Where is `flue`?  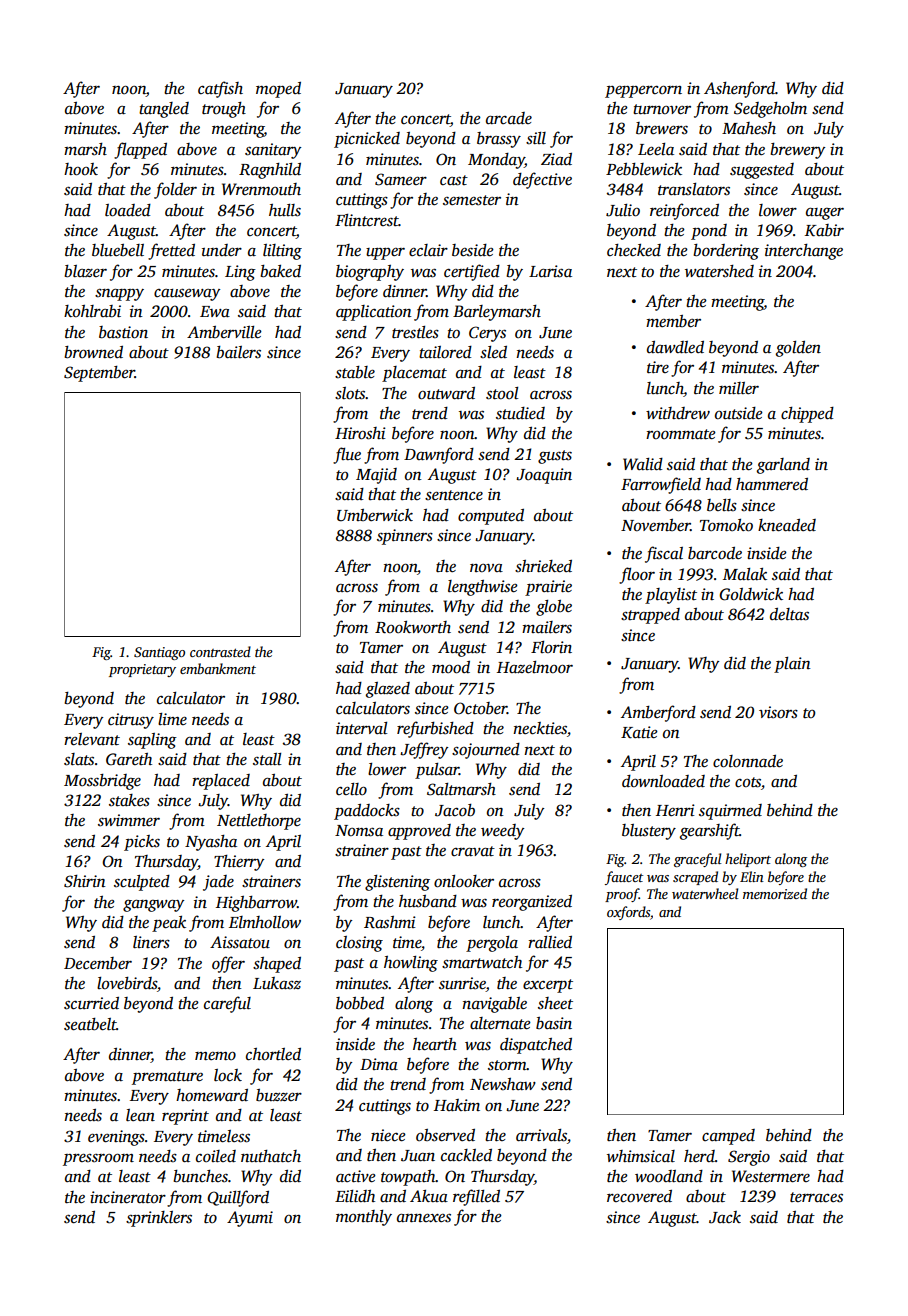 flue is located at coordinates (347, 455).
